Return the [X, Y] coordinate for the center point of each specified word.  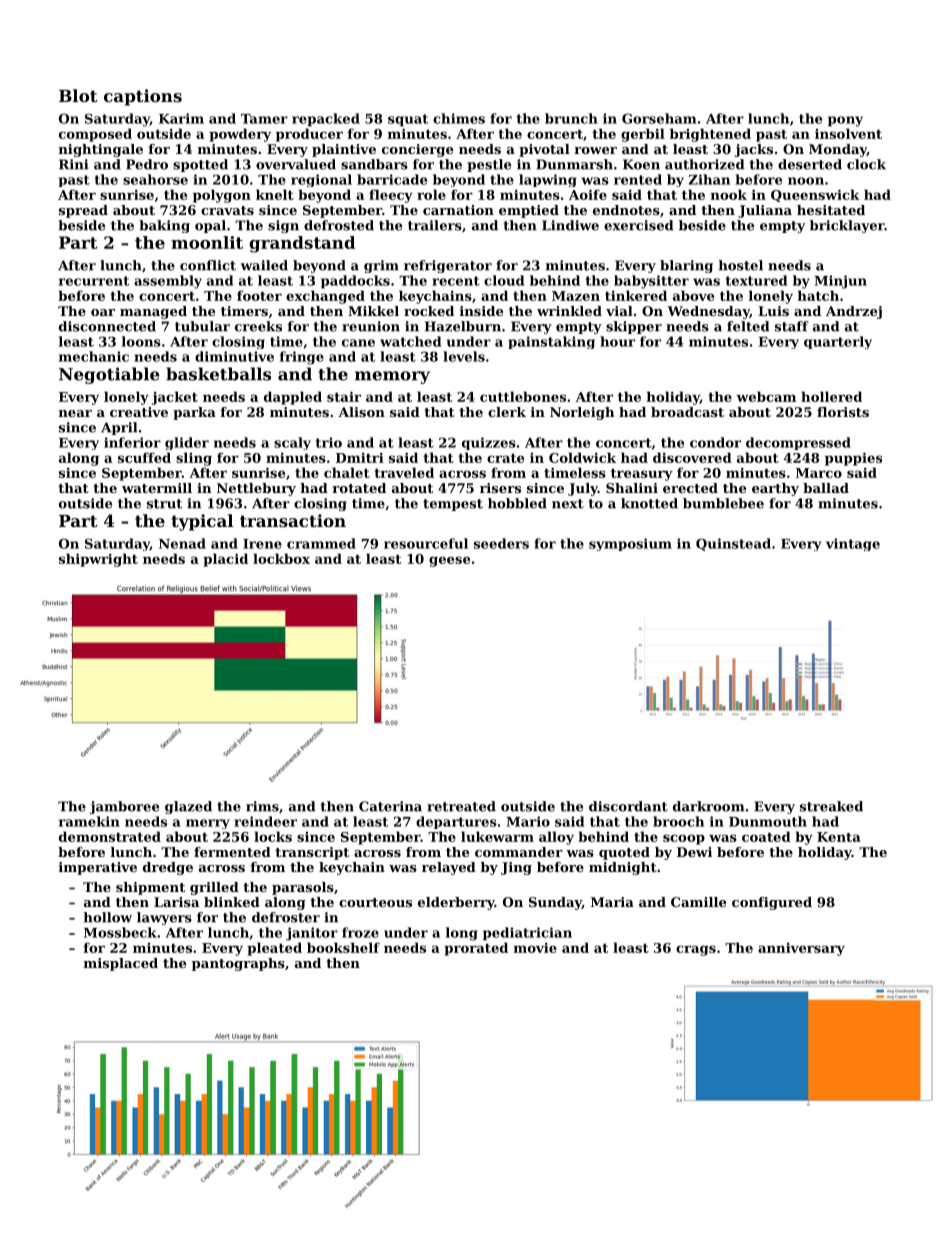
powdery [240, 135]
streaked [831, 806]
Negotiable [109, 375]
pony [845, 121]
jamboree [124, 807]
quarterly [838, 342]
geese [449, 561]
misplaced [121, 964]
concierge [417, 150]
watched [410, 341]
